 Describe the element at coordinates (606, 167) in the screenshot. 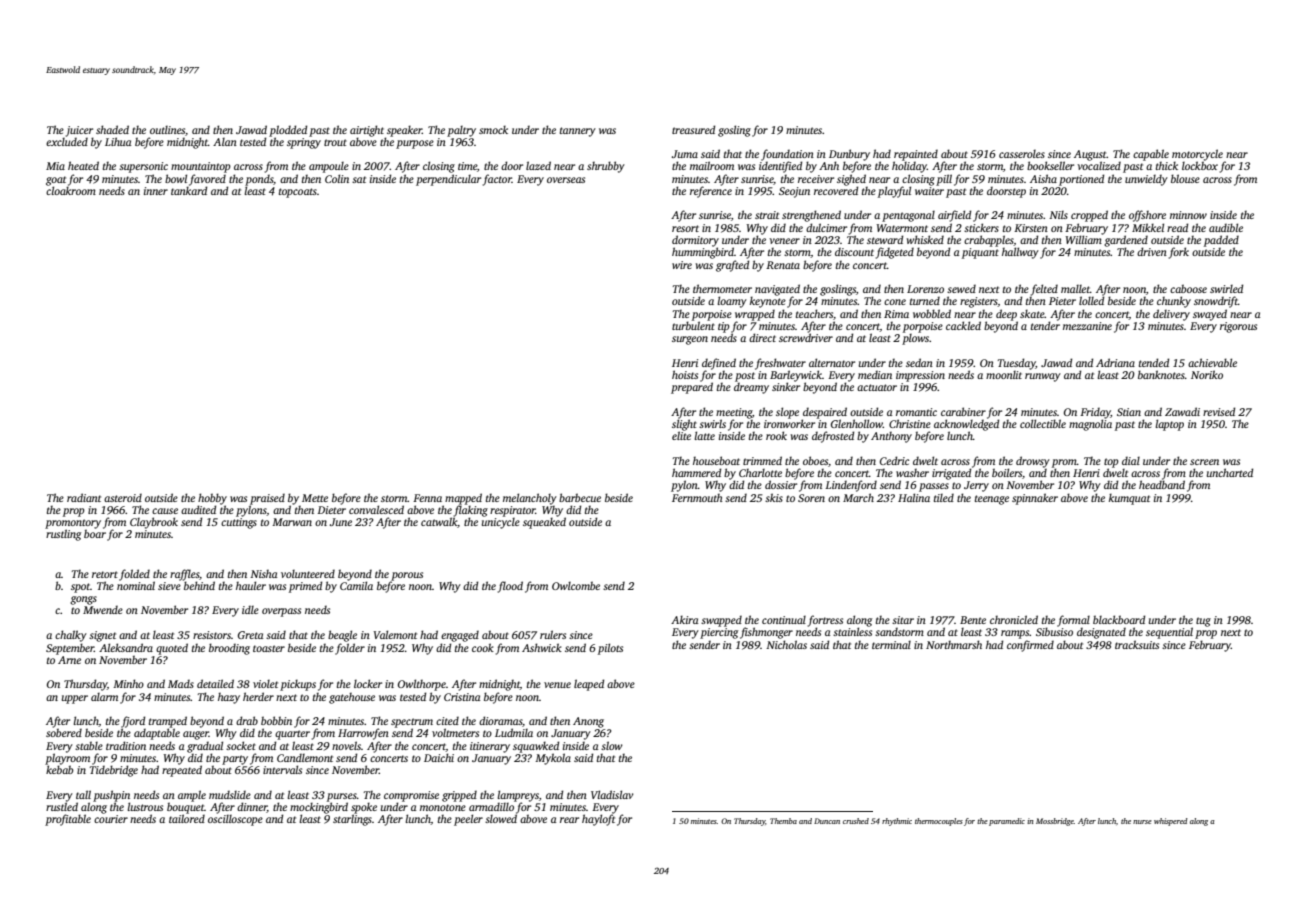

I see `shrubby` at that location.
